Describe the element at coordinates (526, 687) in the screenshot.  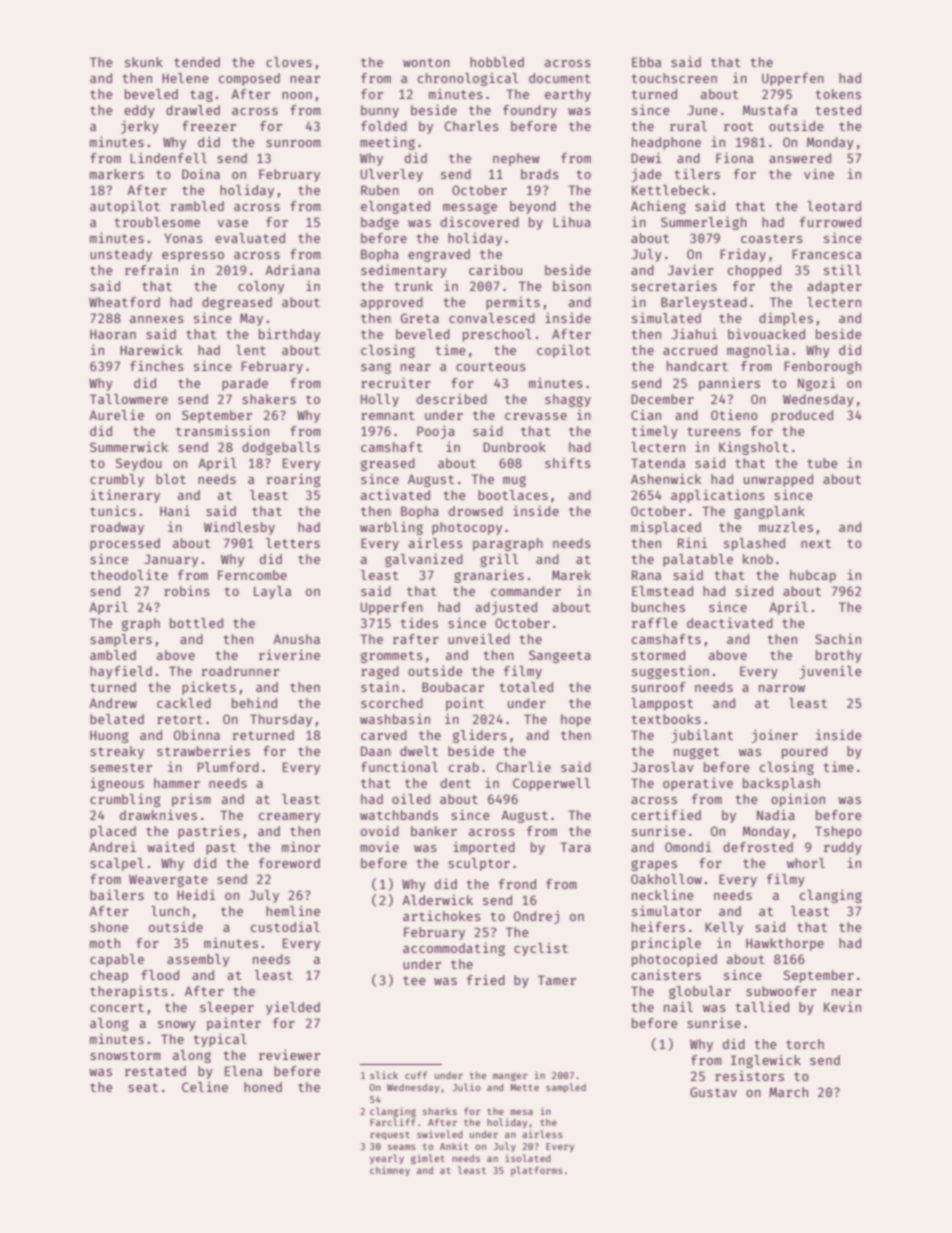
I see `totaled` at that location.
